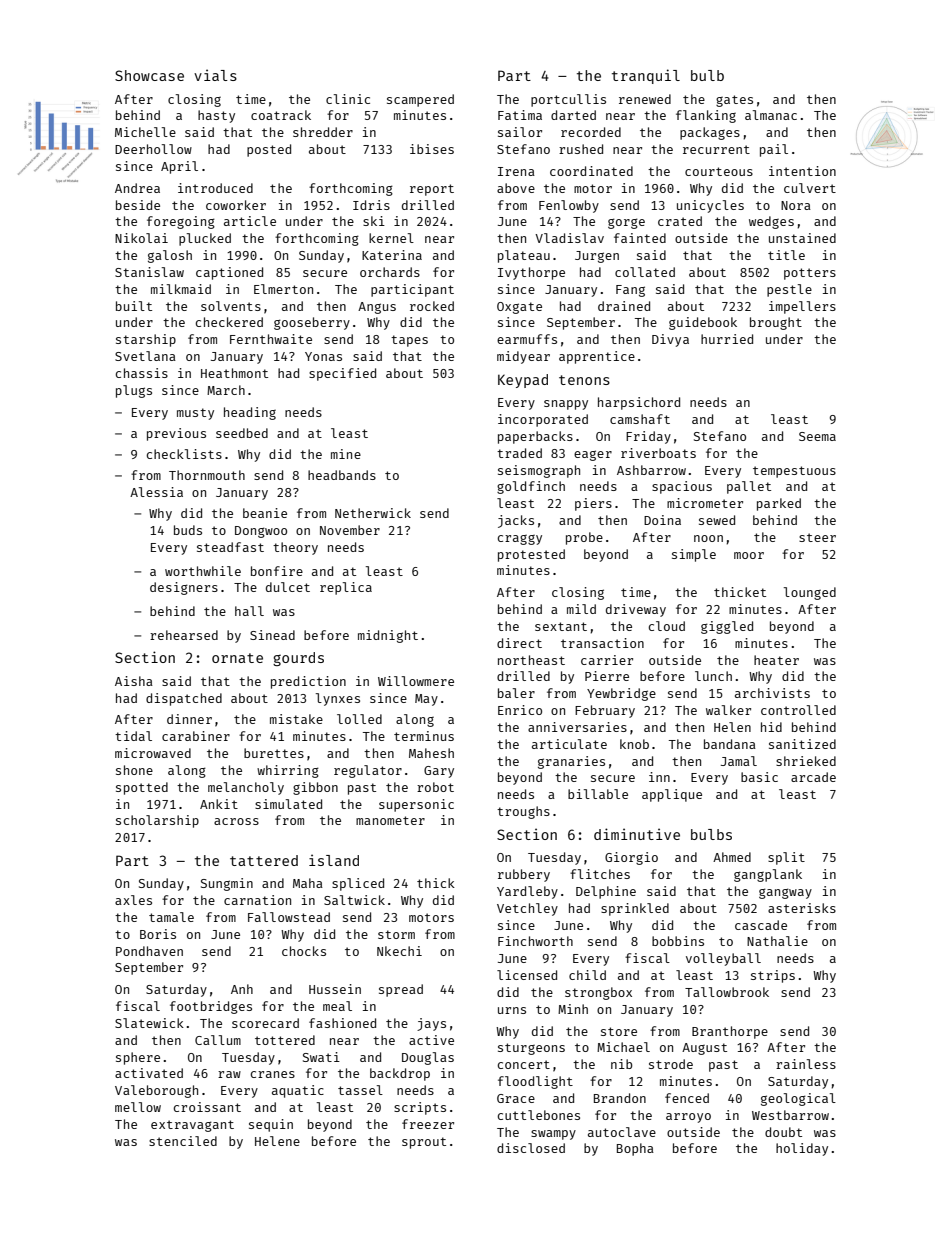  I want to click on courteous, so click(719, 171).
